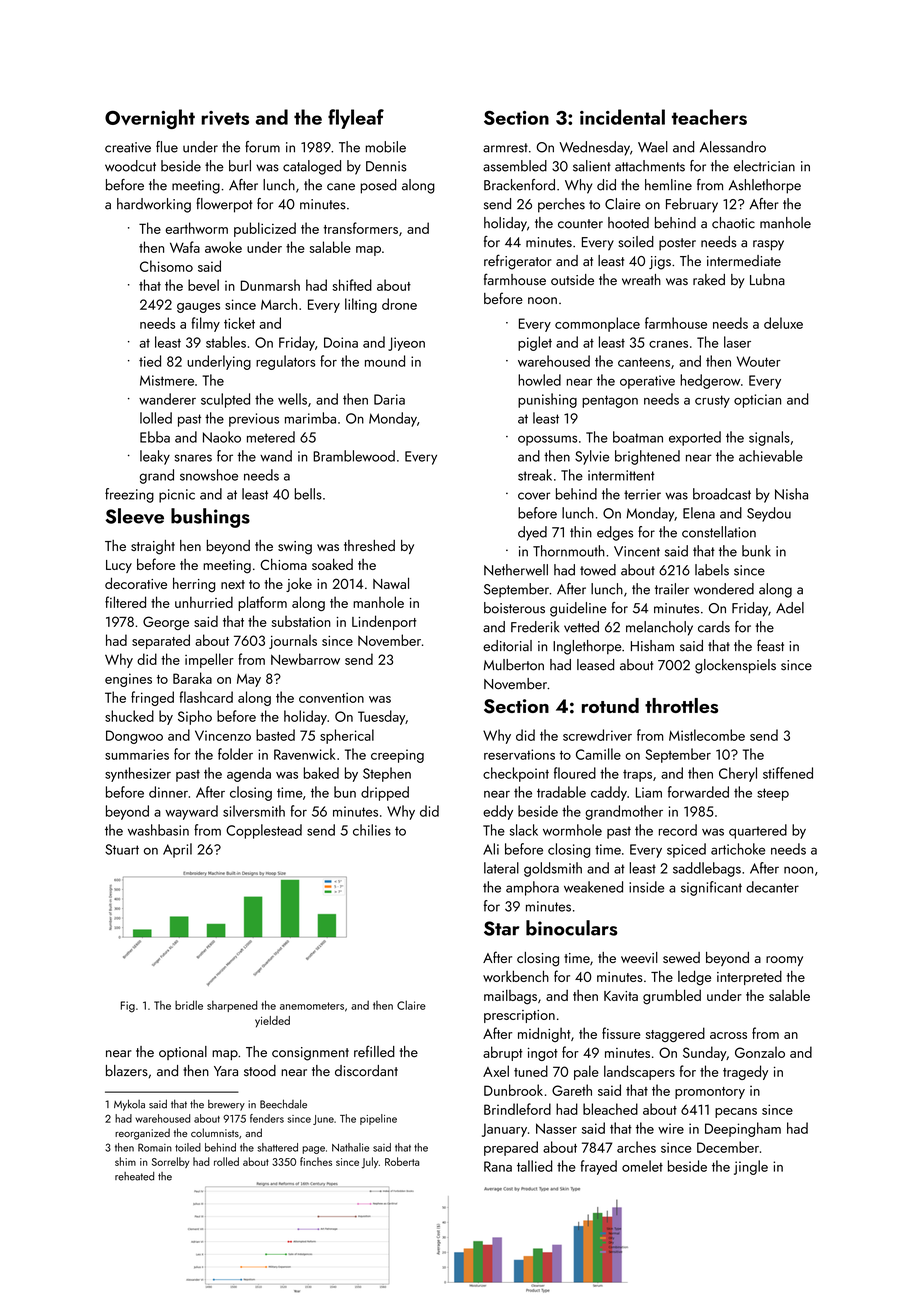 The image size is (924, 1314). I want to click on Ebba, so click(155, 437).
